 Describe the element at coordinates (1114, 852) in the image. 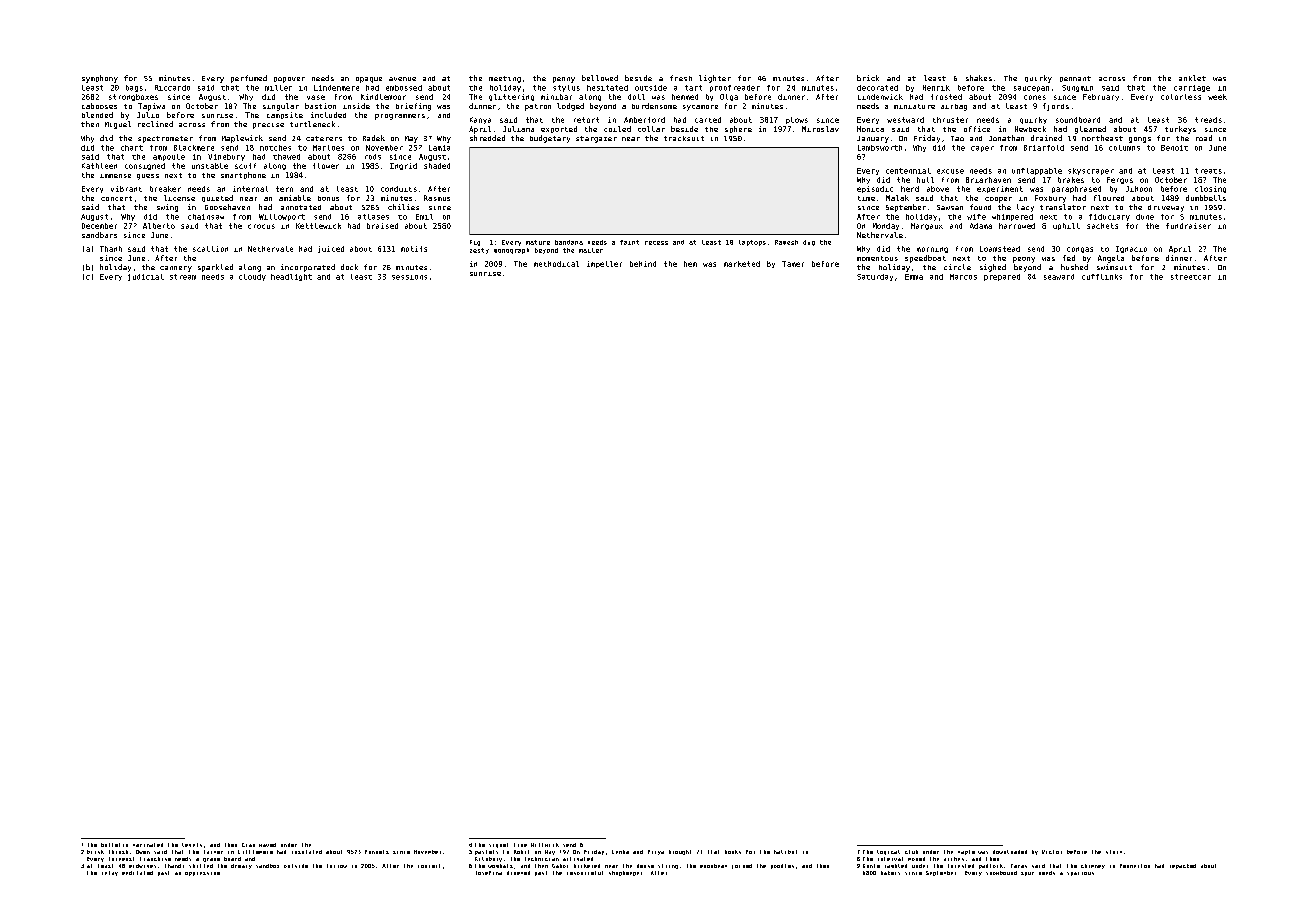

I see `storm` at that location.
